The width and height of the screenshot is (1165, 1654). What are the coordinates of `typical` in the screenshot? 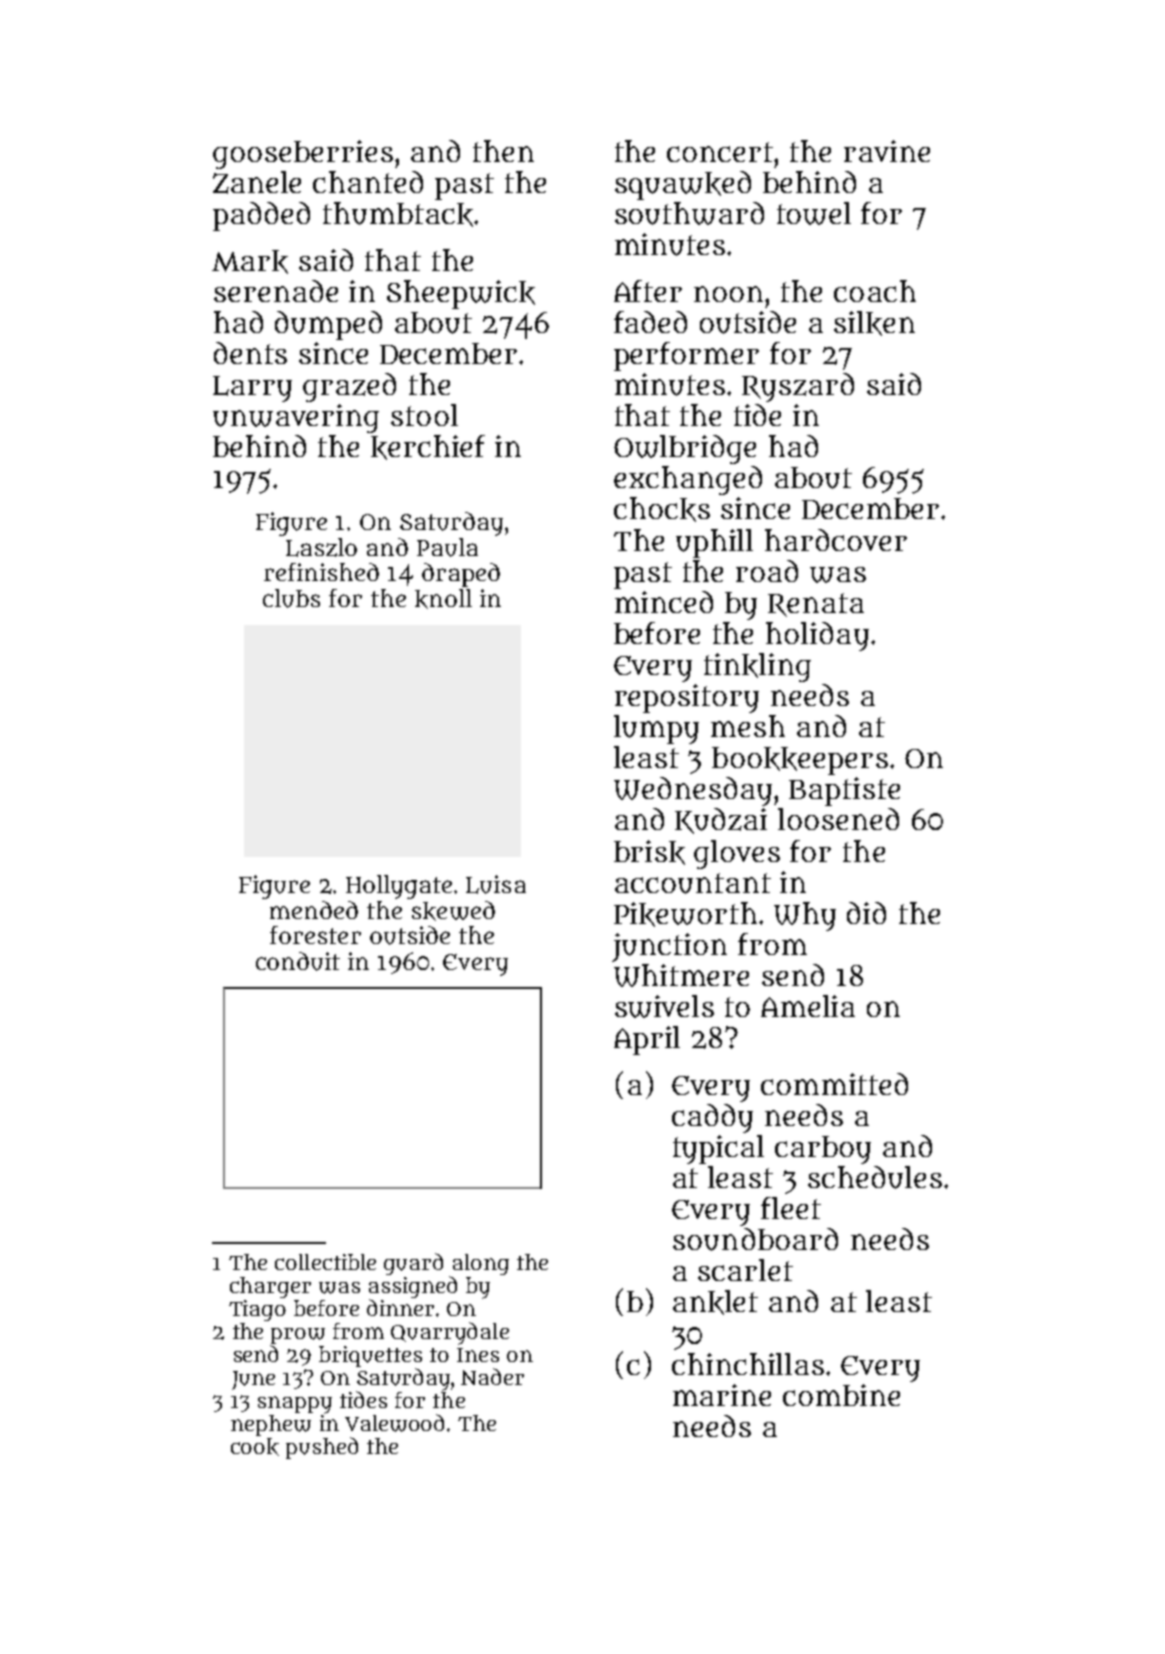 It's located at (718, 1149).
